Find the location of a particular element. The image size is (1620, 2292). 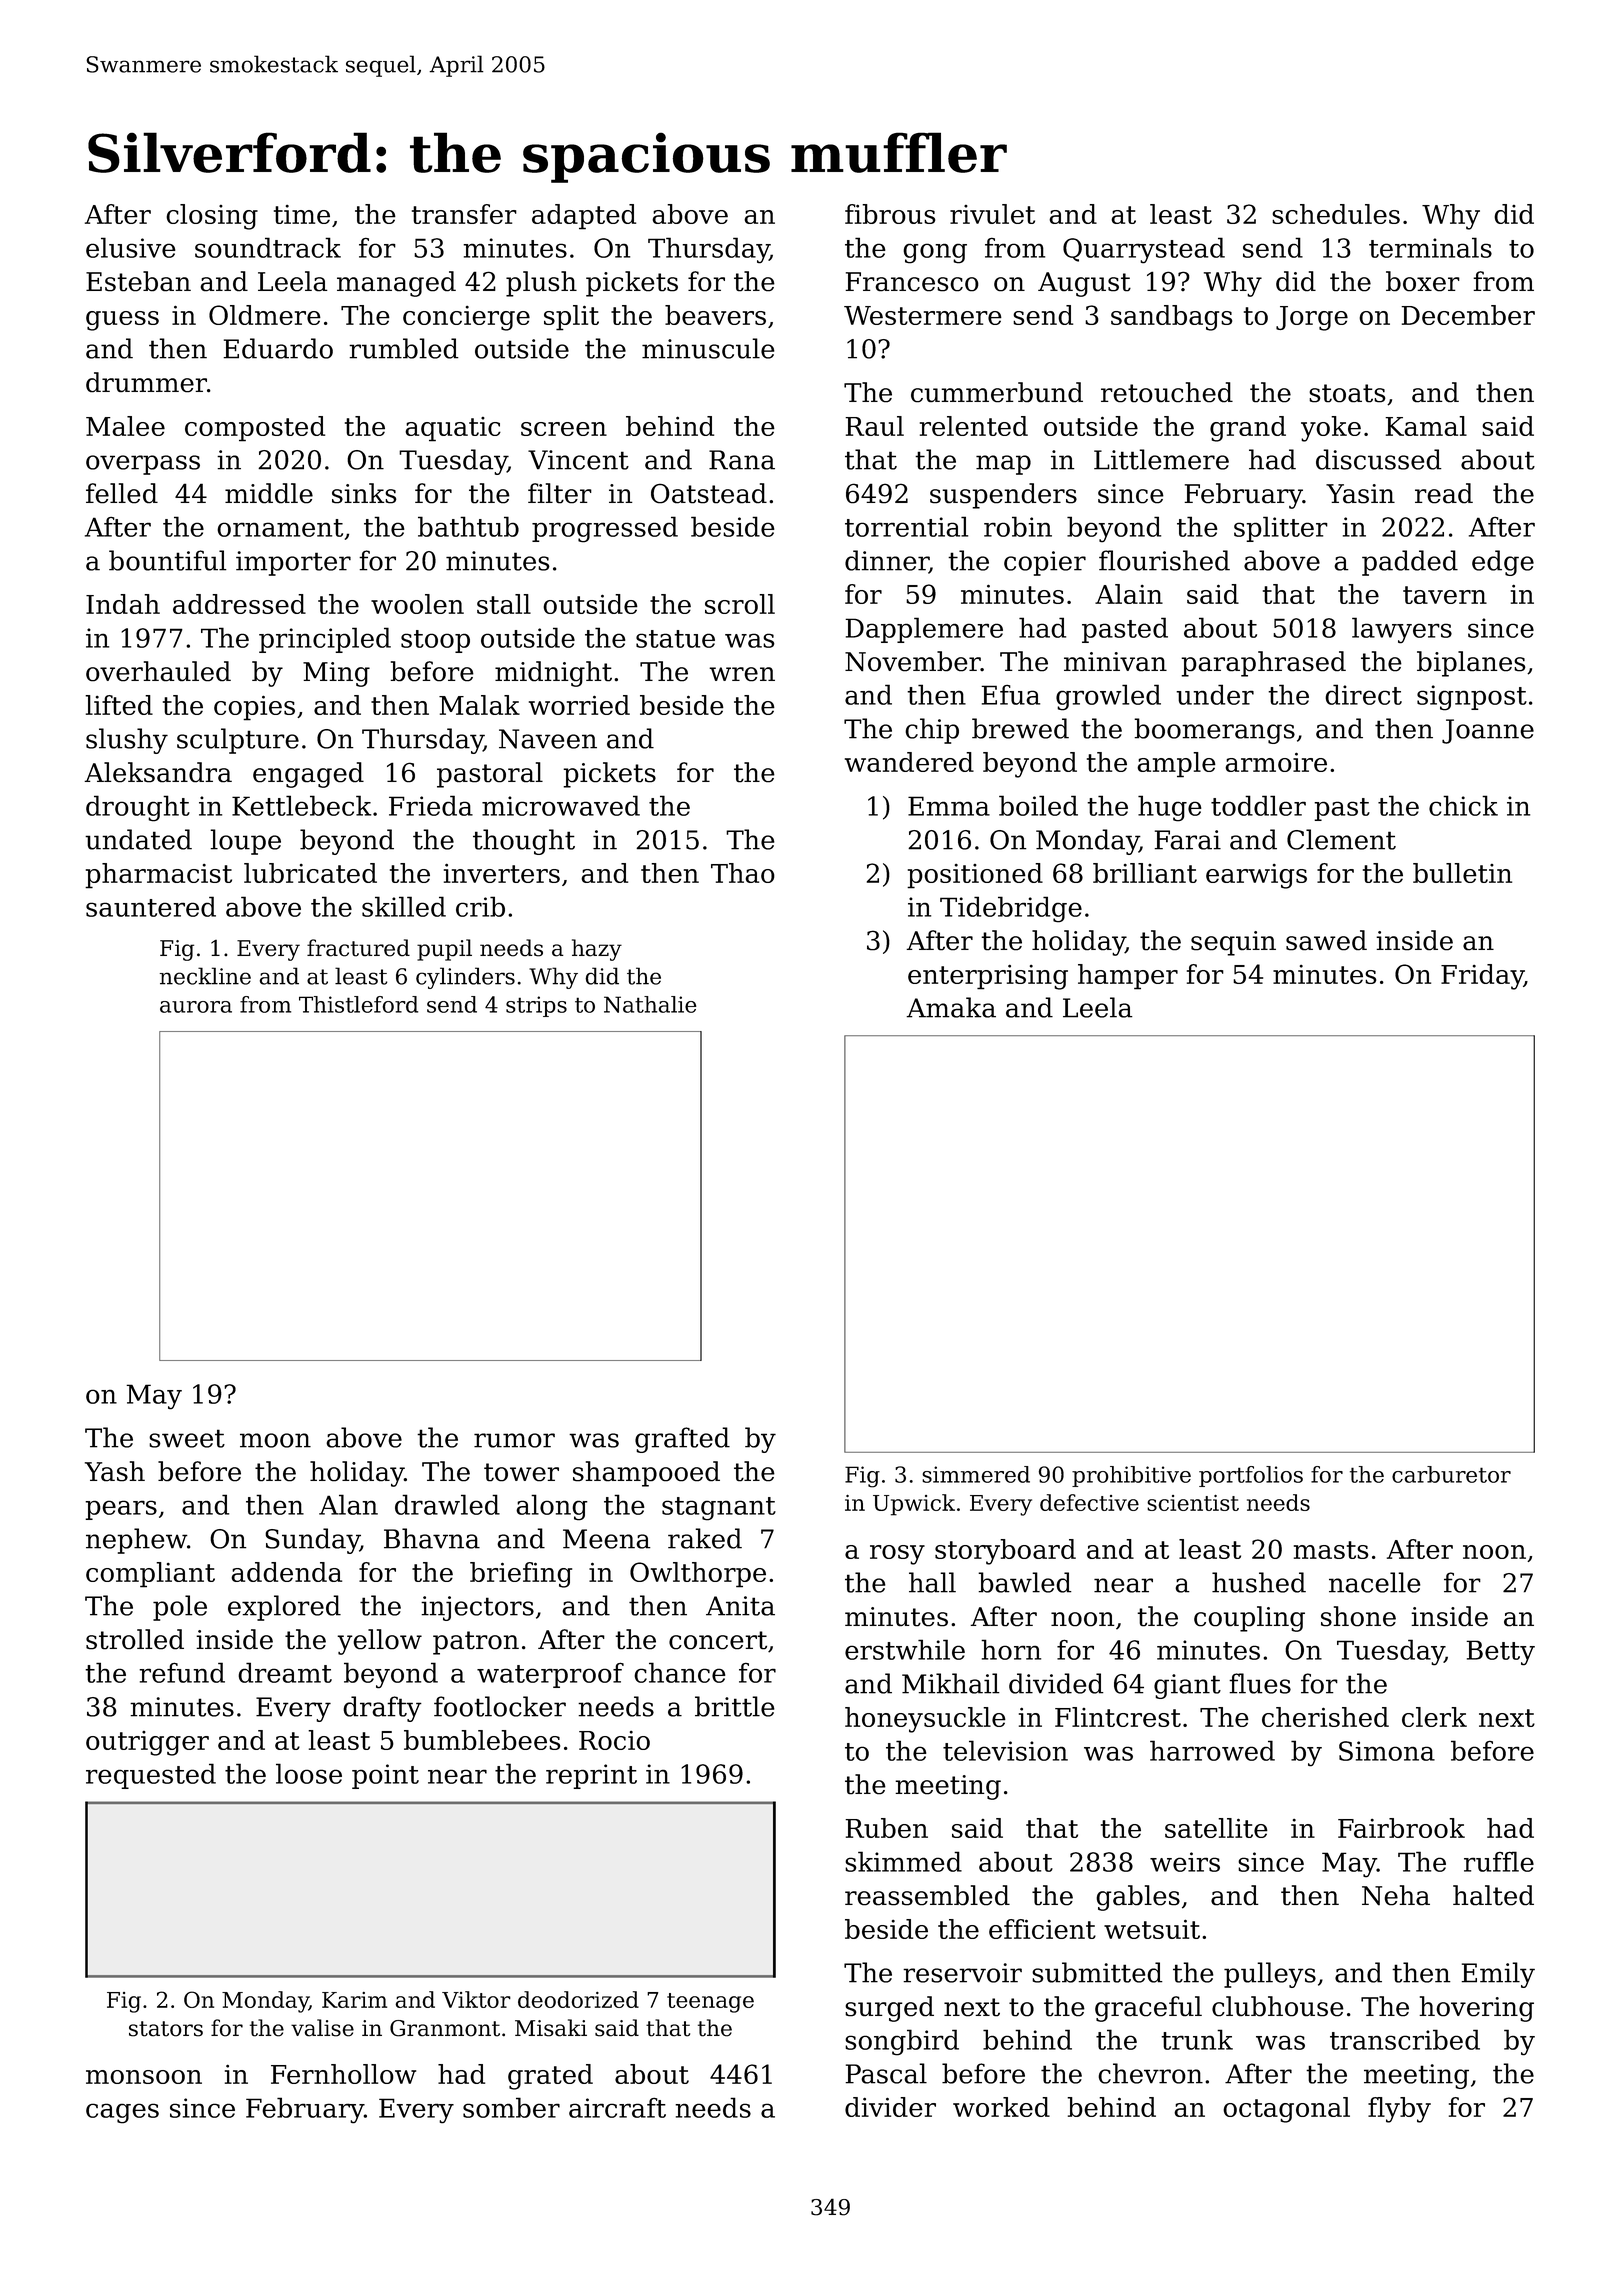

teenage is located at coordinates (710, 2003).
